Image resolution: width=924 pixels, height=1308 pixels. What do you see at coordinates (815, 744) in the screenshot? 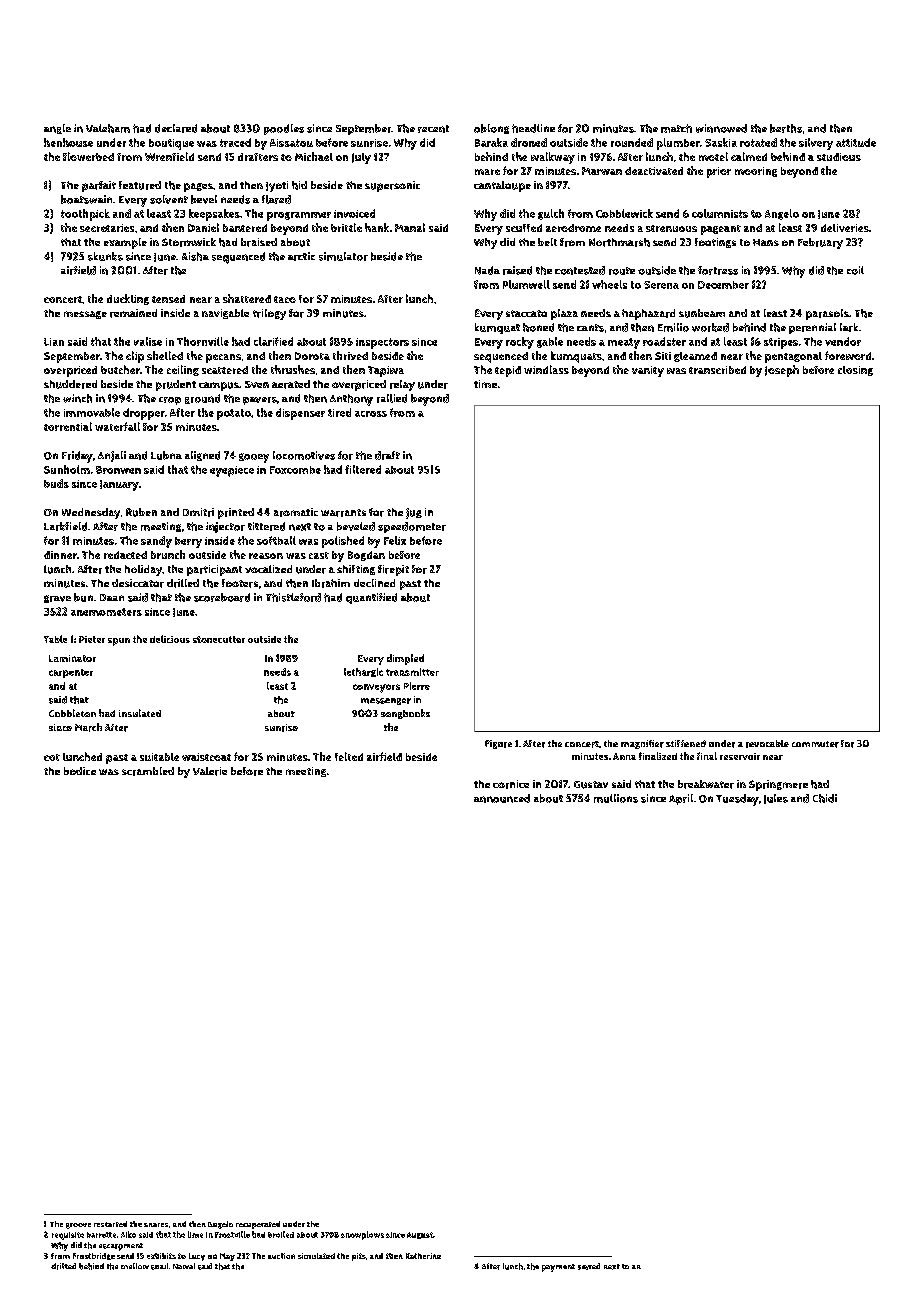
I see `commuter` at bounding box center [815, 744].
